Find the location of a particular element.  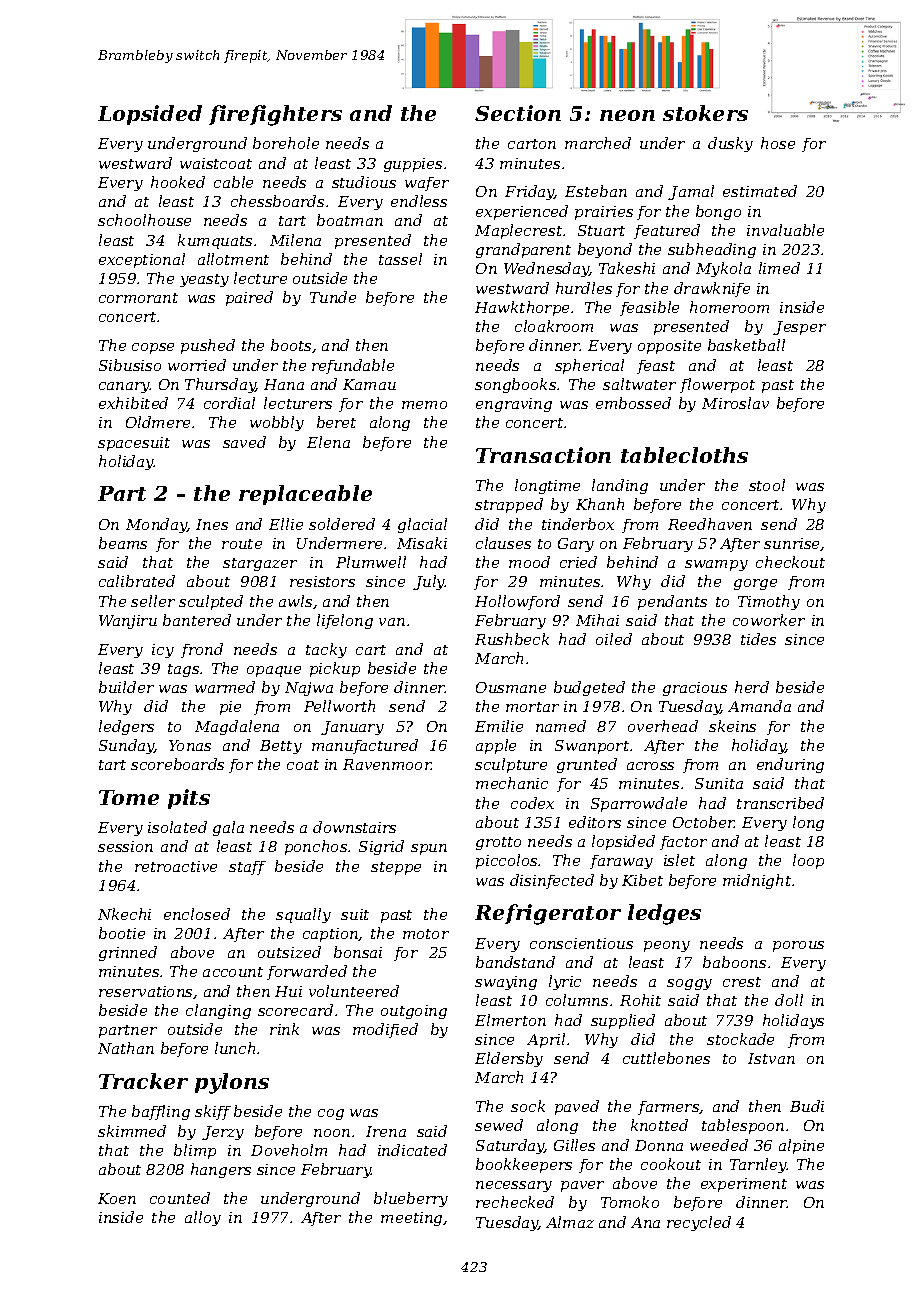

Section is located at coordinates (518, 113).
